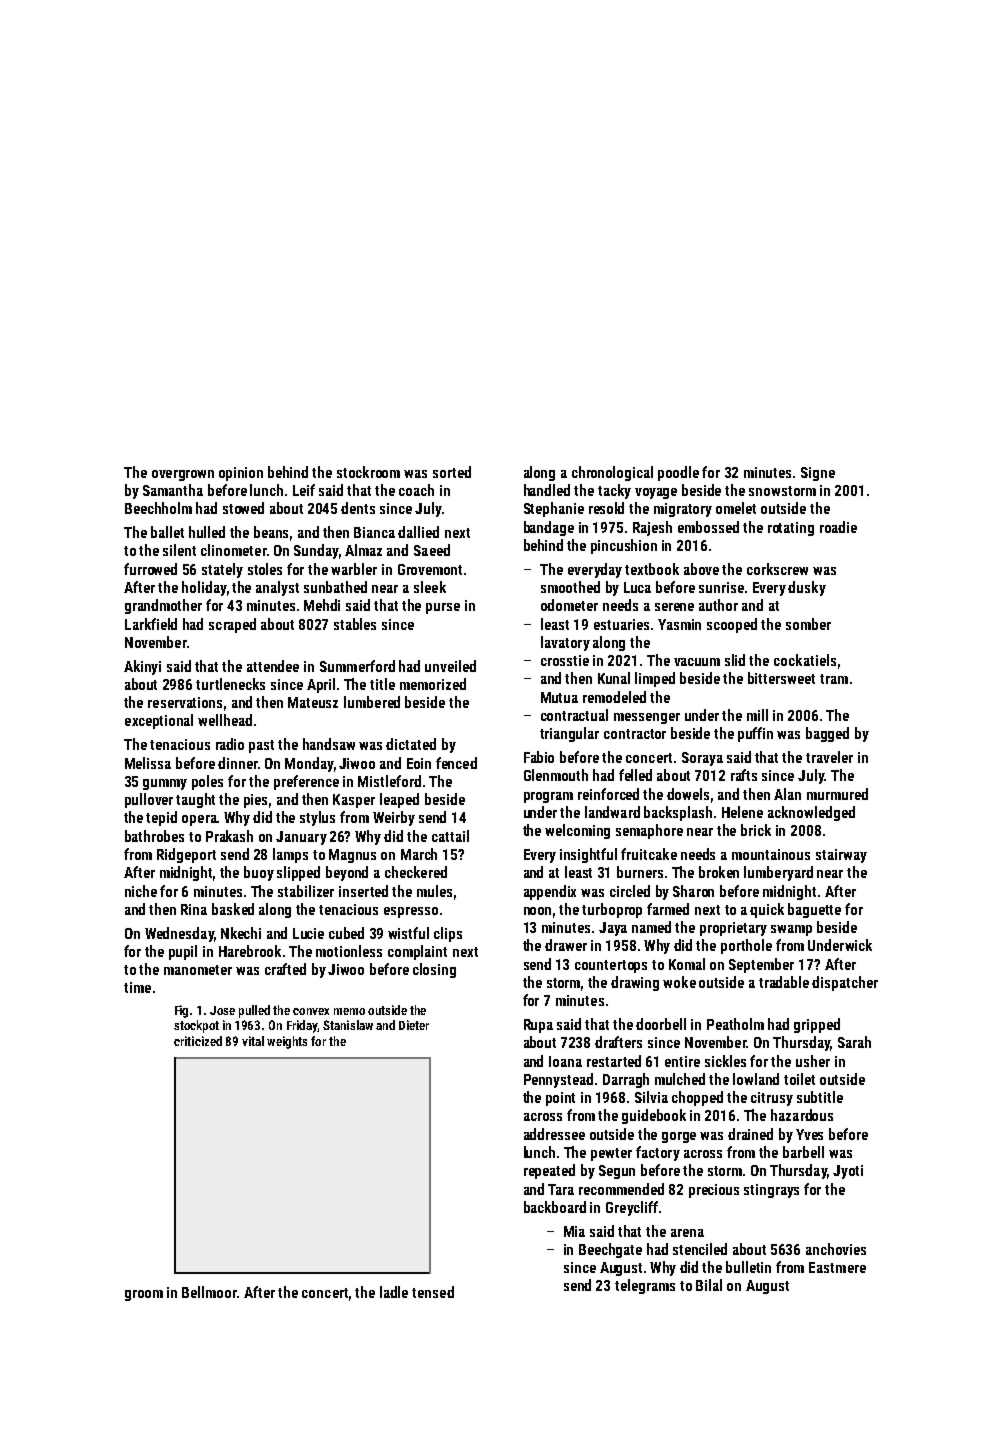  Describe the element at coordinates (432, 550) in the screenshot. I see `Saeed` at that location.
